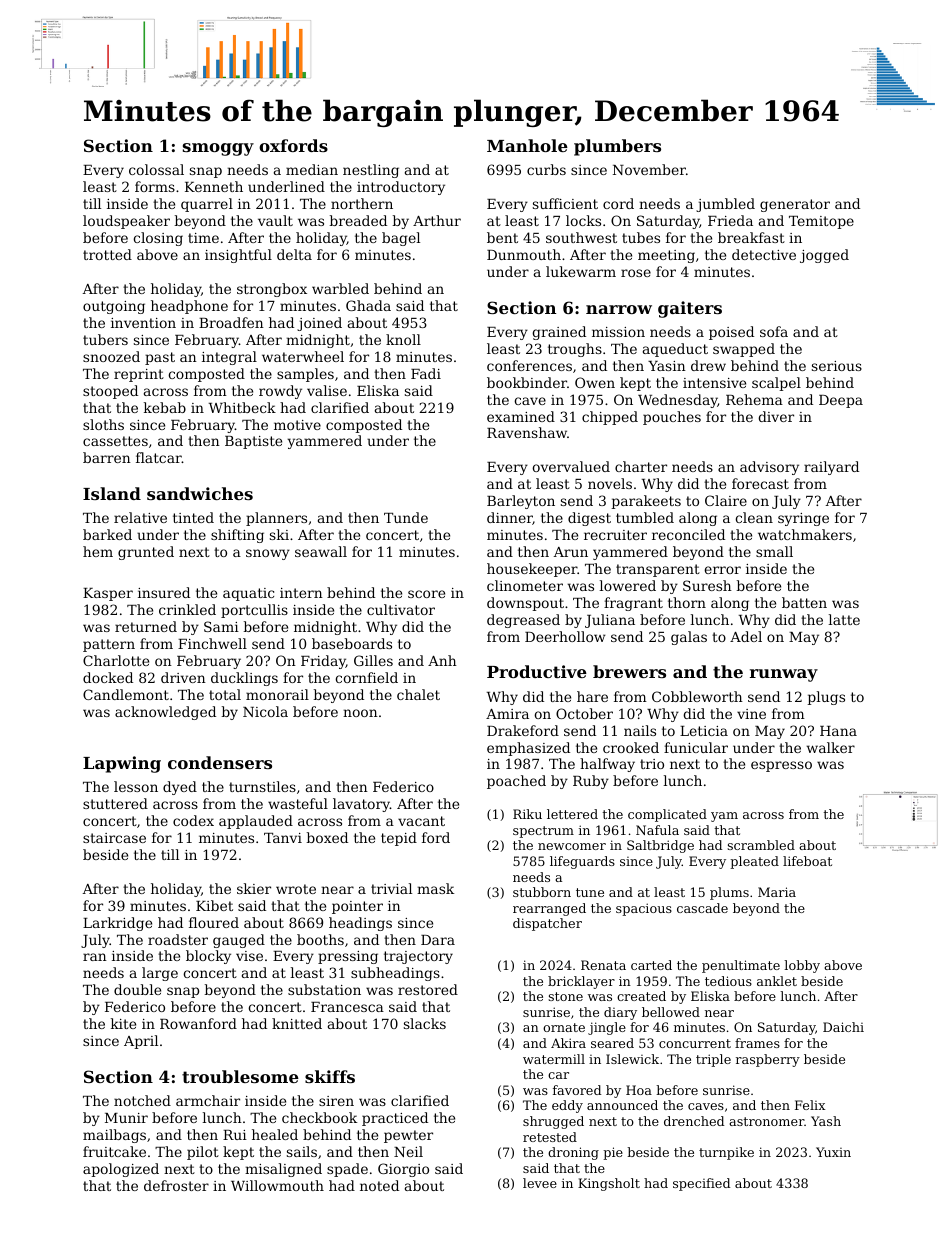  I want to click on nestling, so click(371, 171).
